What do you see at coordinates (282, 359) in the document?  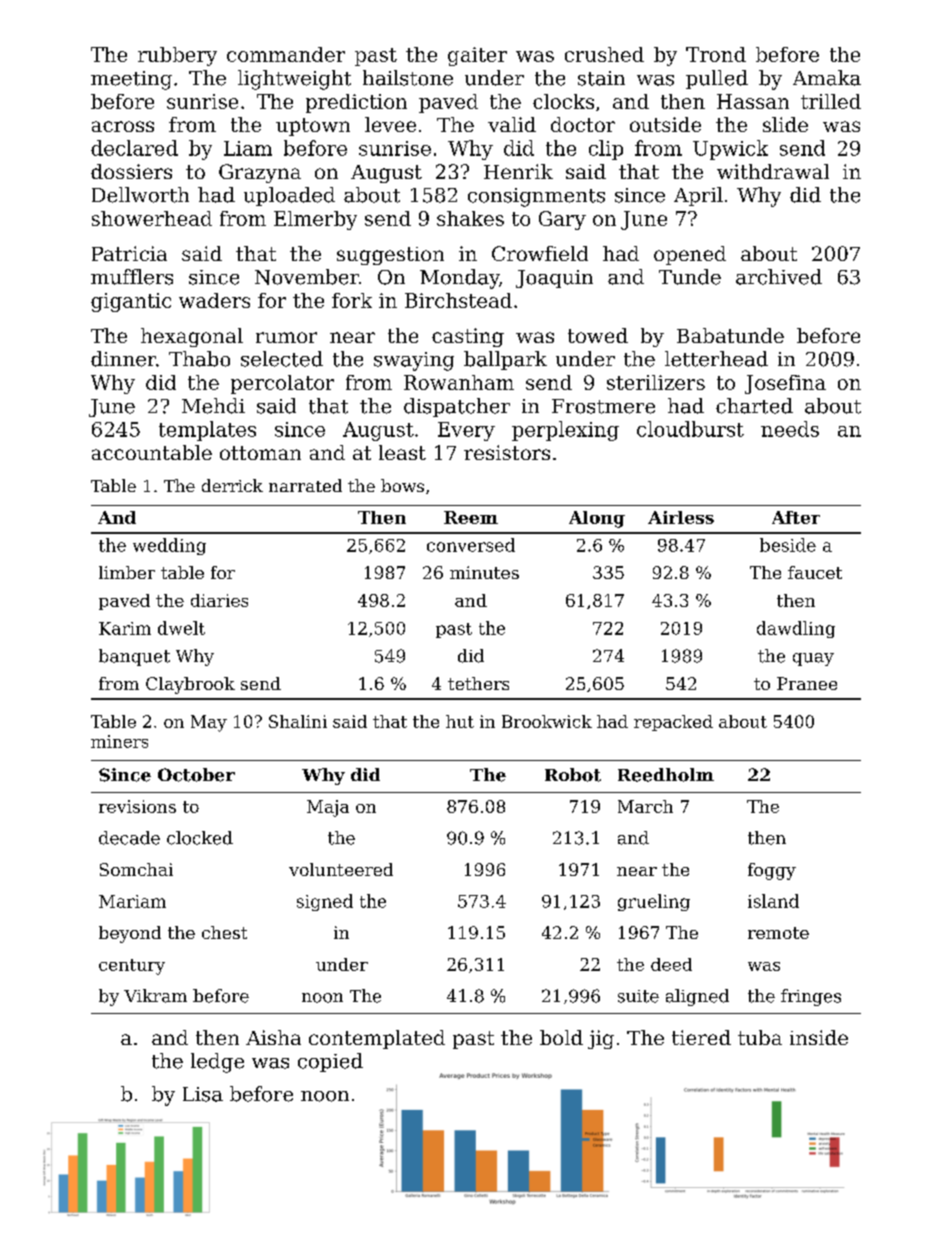 I see `selected` at bounding box center [282, 359].
